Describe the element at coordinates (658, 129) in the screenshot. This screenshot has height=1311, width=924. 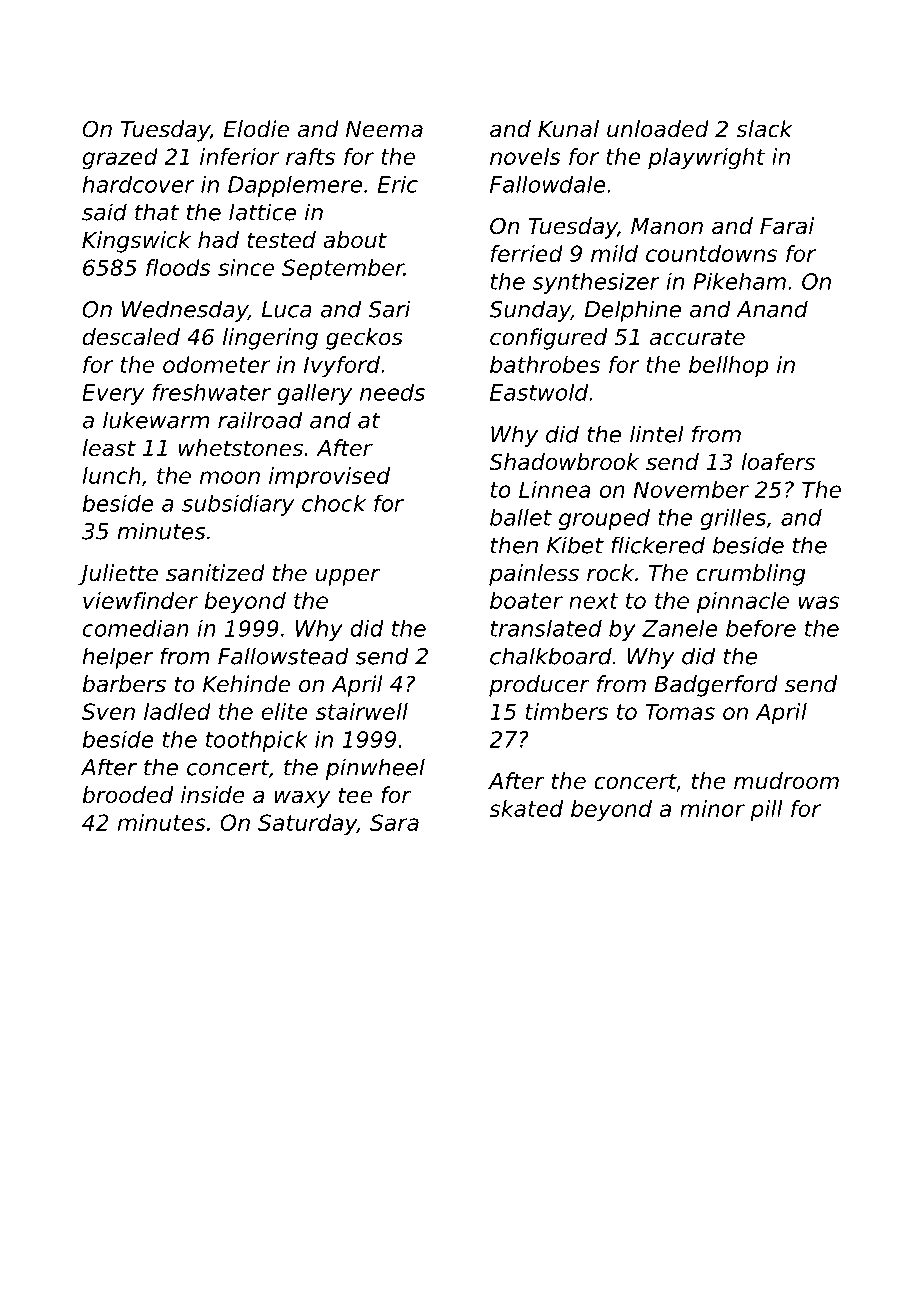
I see `unloaded` at that location.
